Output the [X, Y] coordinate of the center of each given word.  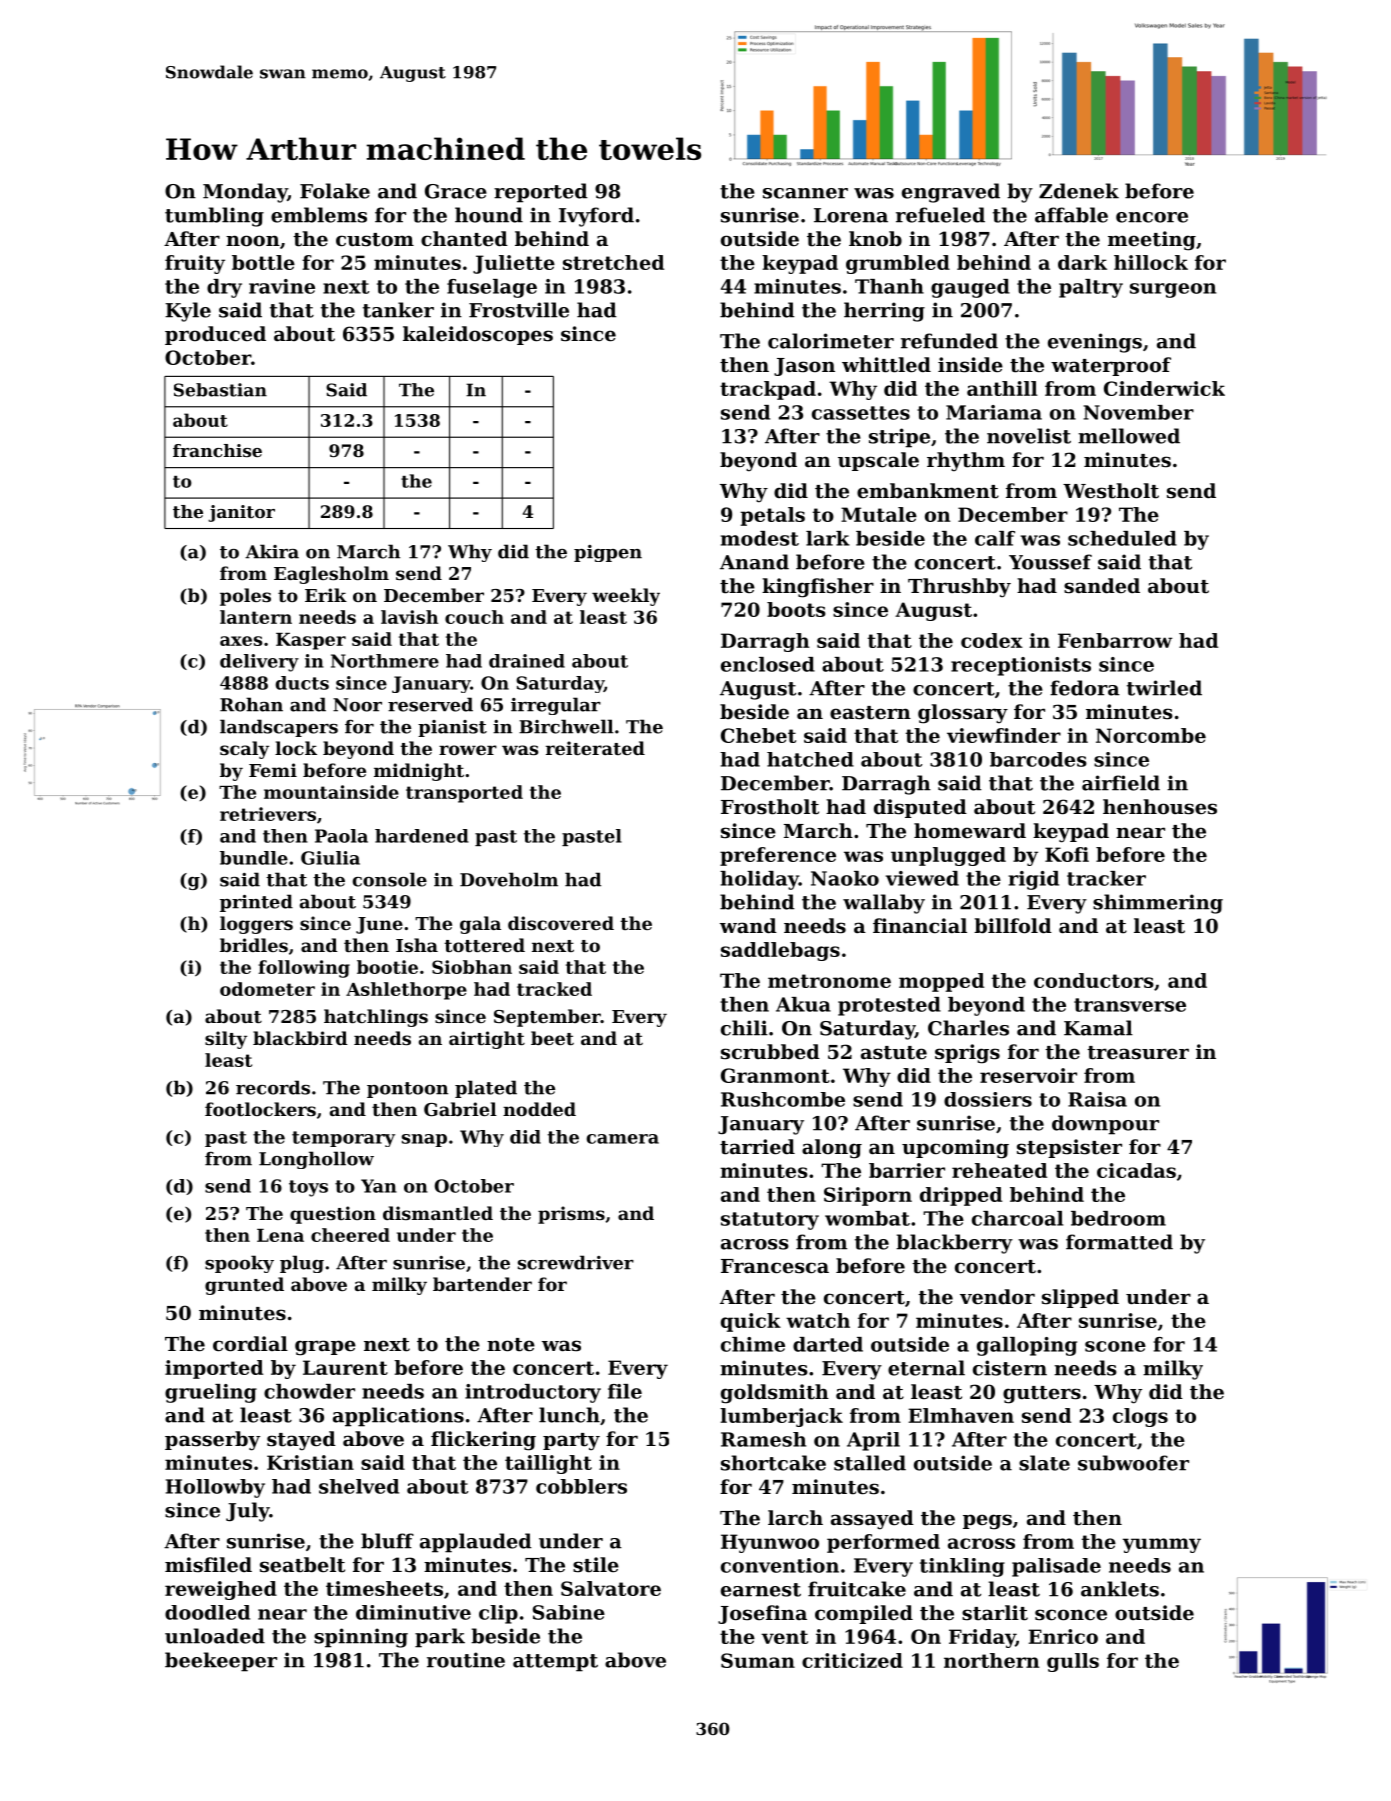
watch [818, 1320]
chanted [464, 239]
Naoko [845, 878]
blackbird [300, 1038]
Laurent [345, 1367]
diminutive [413, 1612]
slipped [1080, 1298]
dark [1082, 262]
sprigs [967, 1054]
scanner [805, 193]
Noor [357, 705]
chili [744, 1028]
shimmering [1158, 904]
